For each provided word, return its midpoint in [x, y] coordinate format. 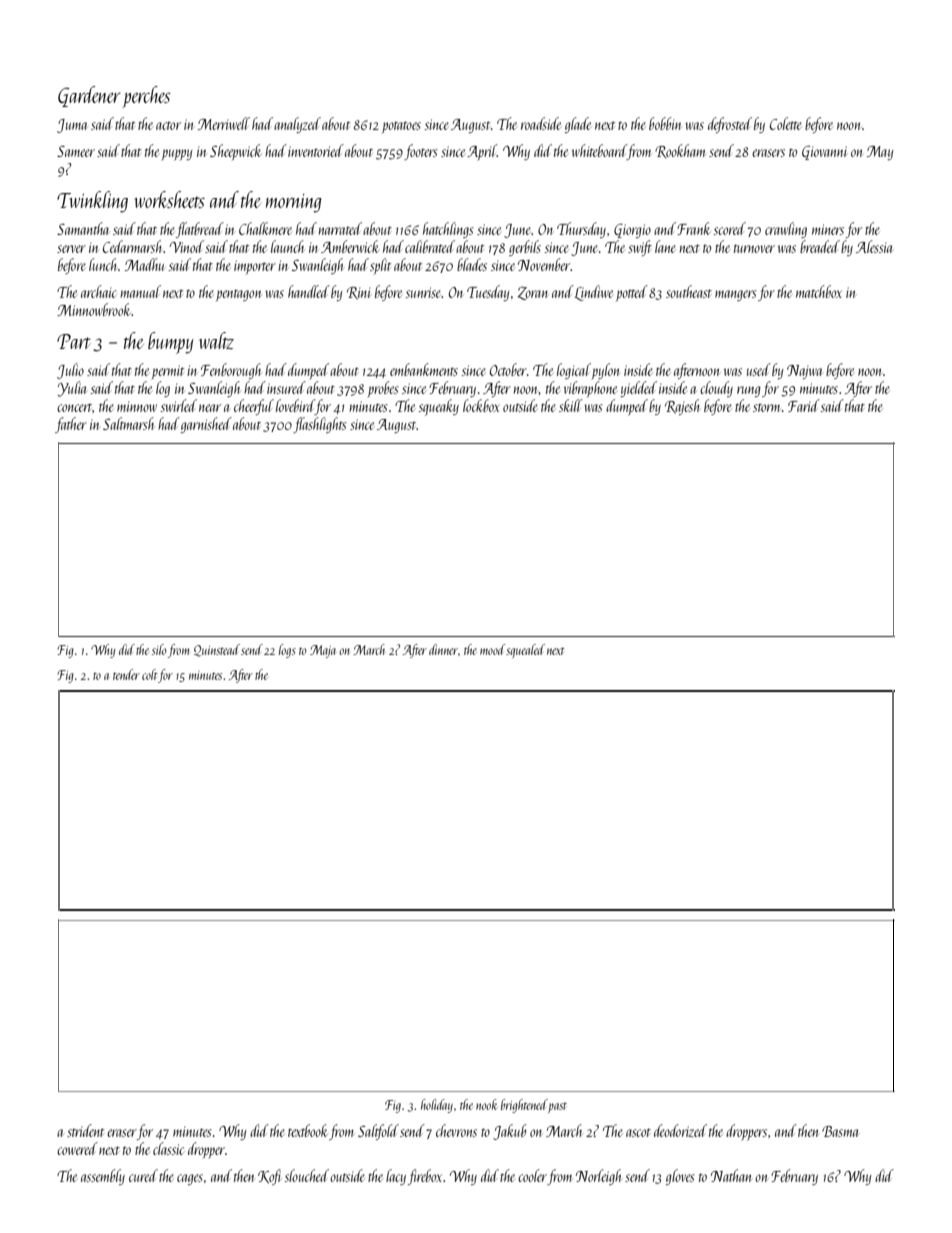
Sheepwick [236, 152]
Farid [804, 405]
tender [126, 674]
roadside [541, 123]
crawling [786, 230]
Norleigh [599, 1177]
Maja [323, 651]
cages [190, 1179]
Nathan [731, 1175]
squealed [525, 651]
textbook [308, 1130]
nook [486, 1104]
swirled [178, 405]
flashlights [320, 425]
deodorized [680, 1130]
